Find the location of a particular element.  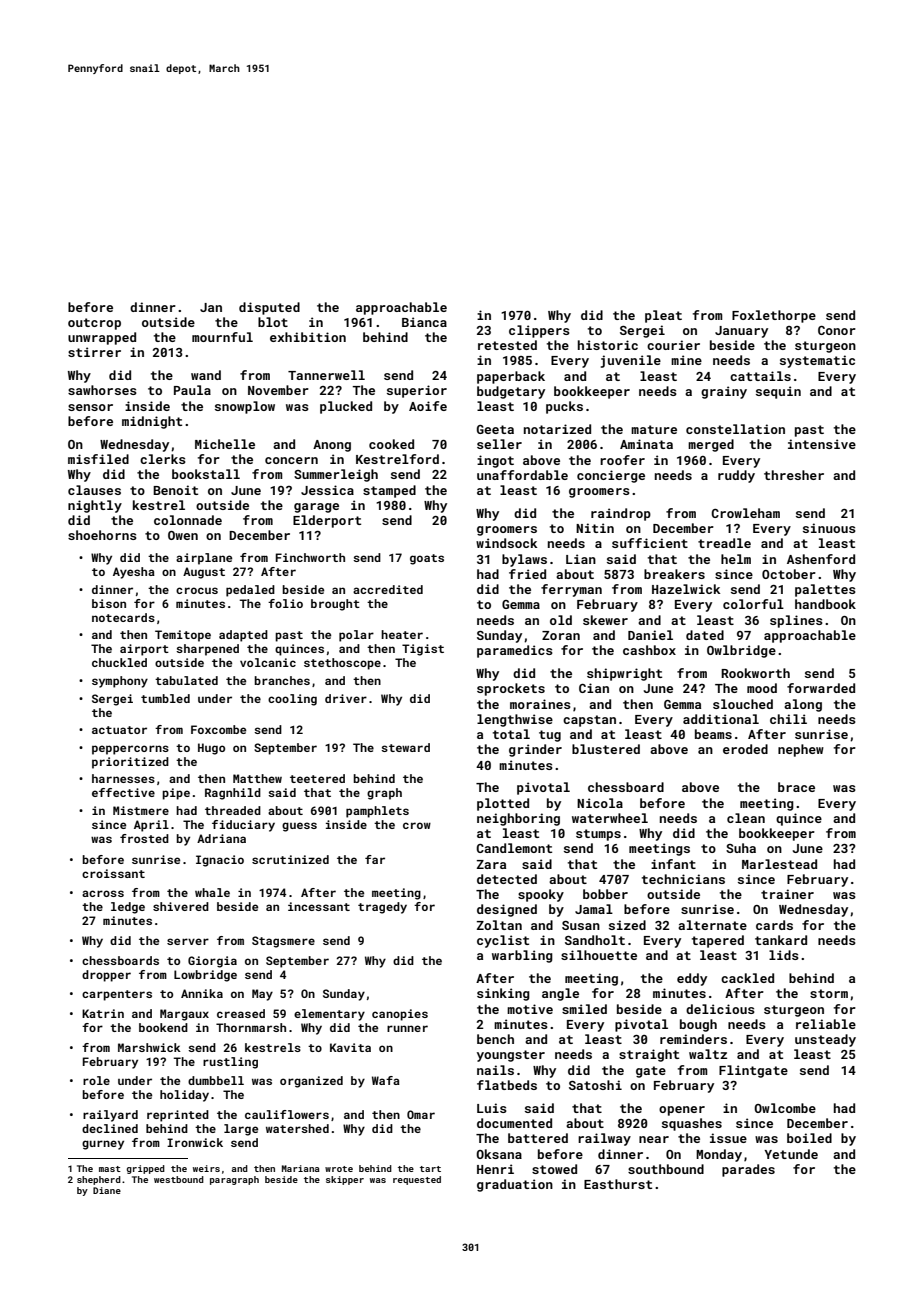

requested is located at coordinates (417, 1180).
